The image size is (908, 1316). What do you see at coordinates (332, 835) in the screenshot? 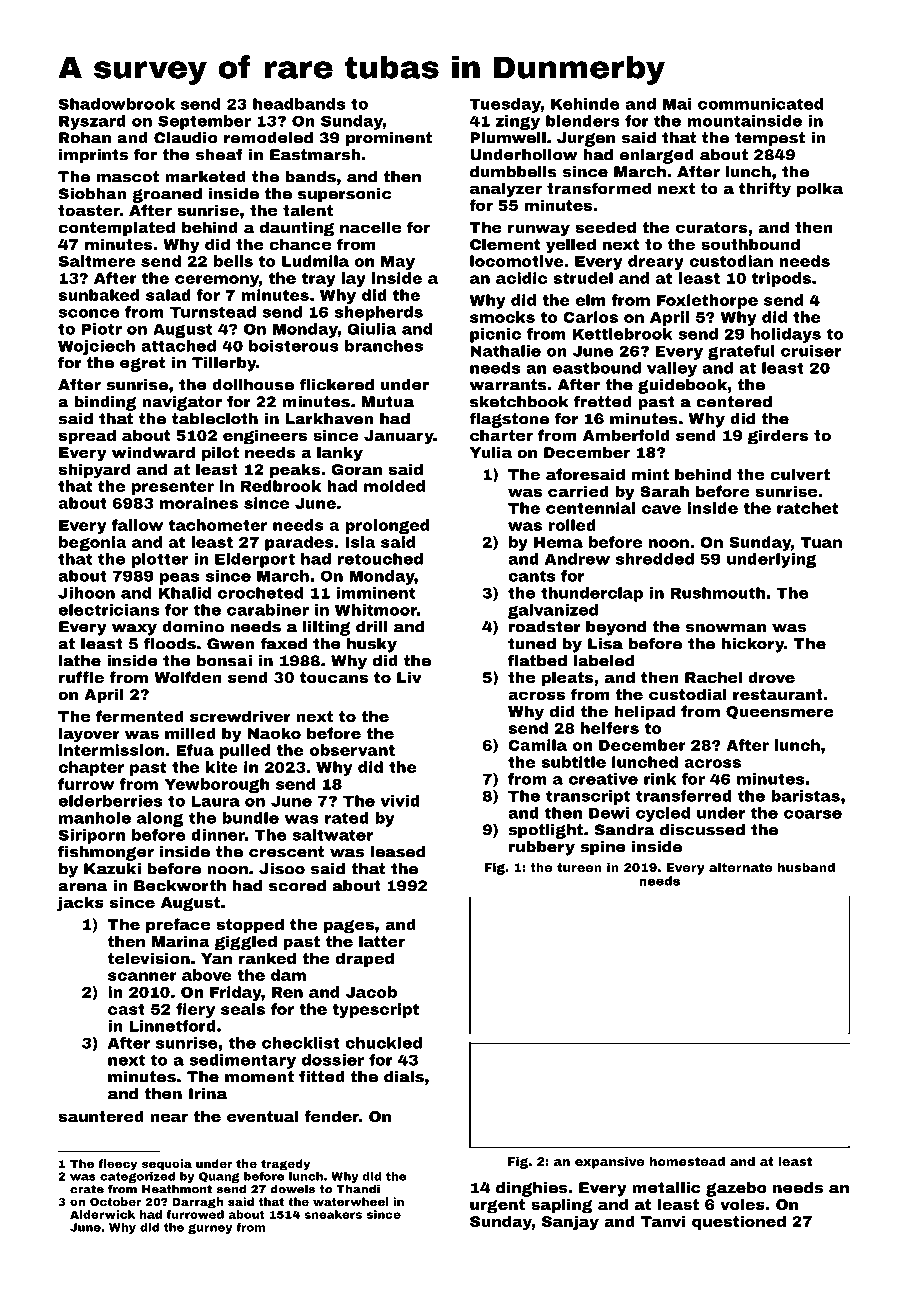
I see `saltwater` at bounding box center [332, 835].
